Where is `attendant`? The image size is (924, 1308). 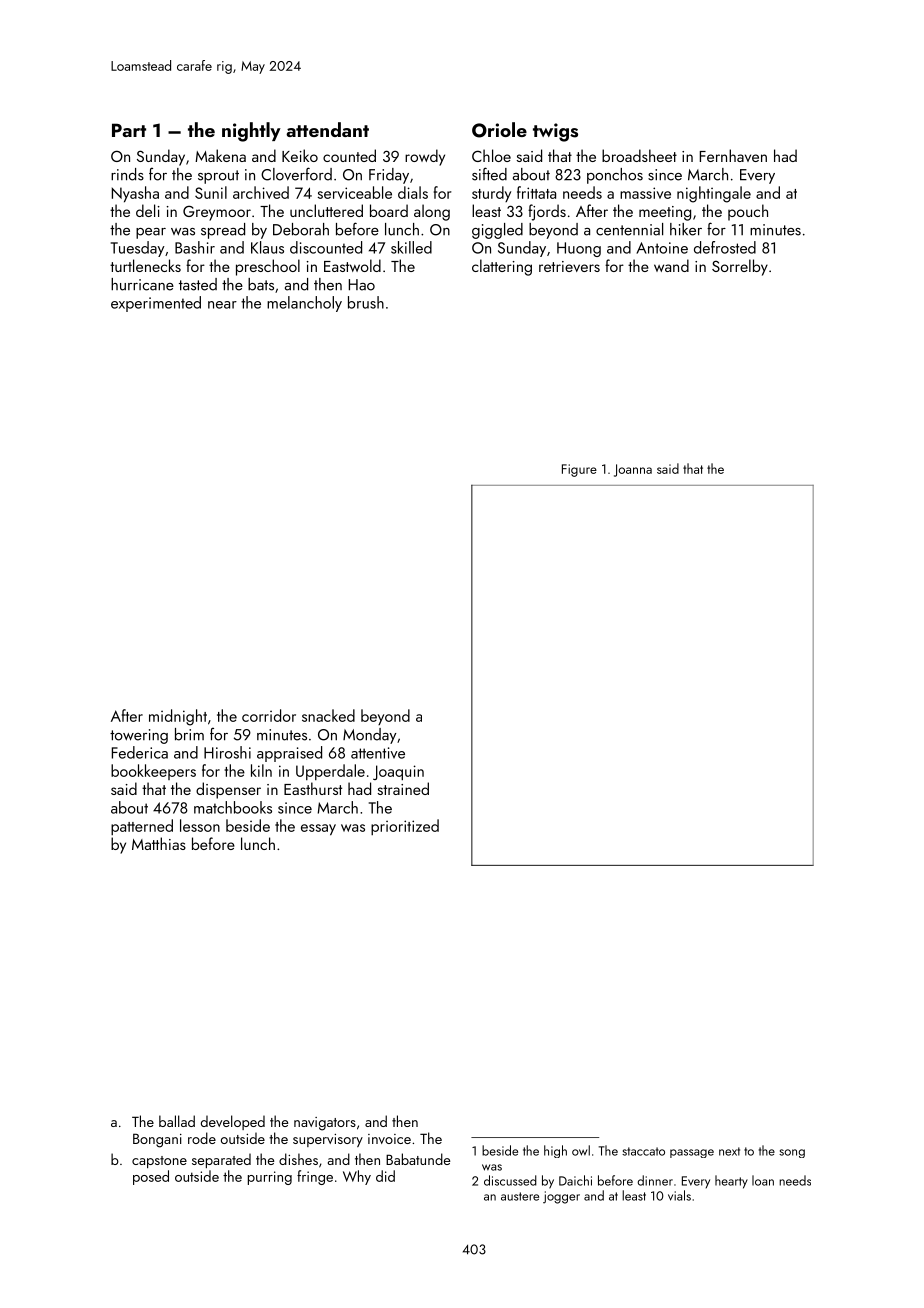
attendant is located at coordinates (327, 129).
